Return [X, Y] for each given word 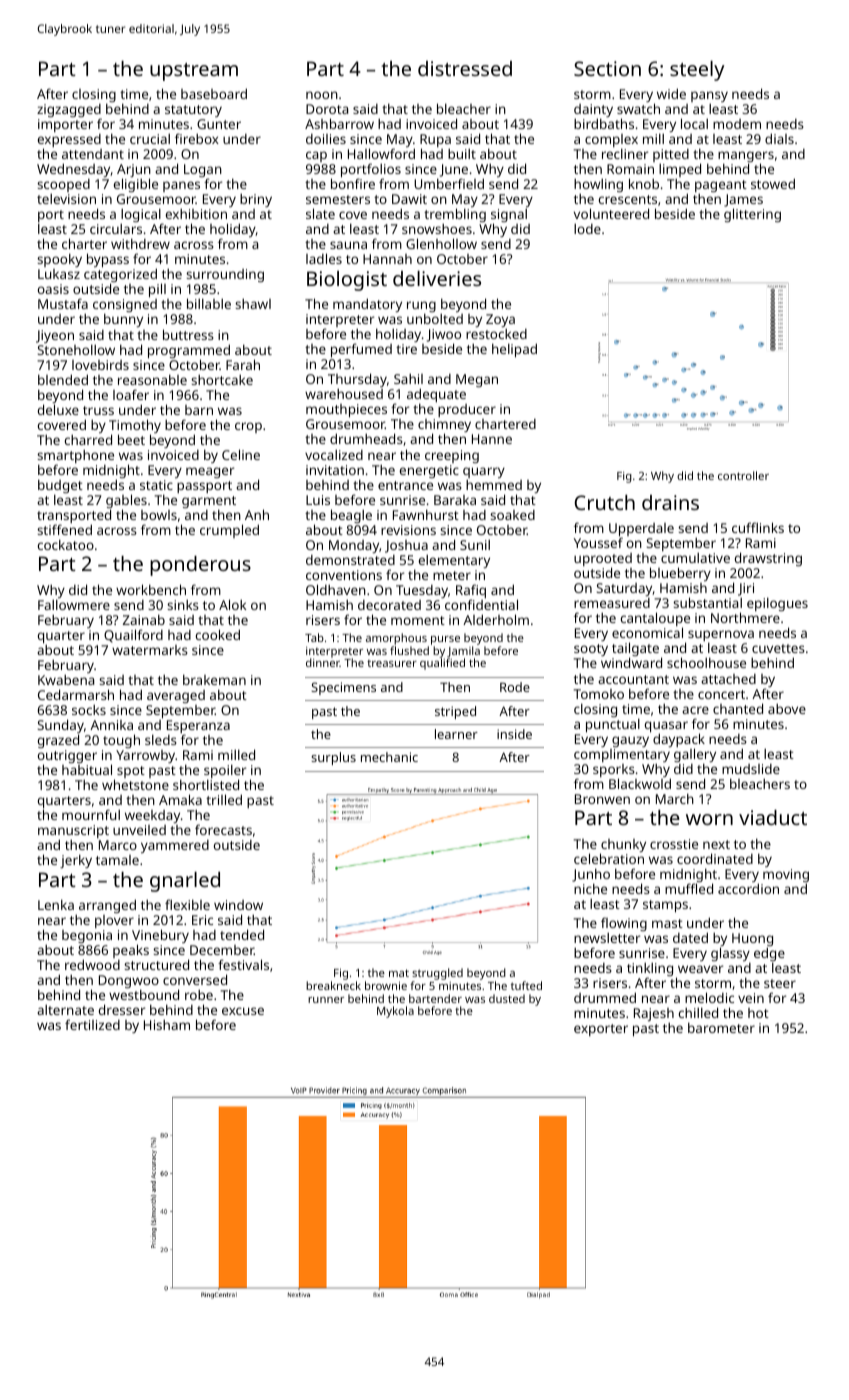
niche [590, 888]
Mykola [395, 1012]
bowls [159, 515]
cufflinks [758, 527]
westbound [144, 995]
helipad [514, 350]
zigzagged [69, 111]
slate [320, 213]
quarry [484, 472]
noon [322, 95]
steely [697, 71]
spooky [59, 260]
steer [780, 983]
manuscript [73, 832]
